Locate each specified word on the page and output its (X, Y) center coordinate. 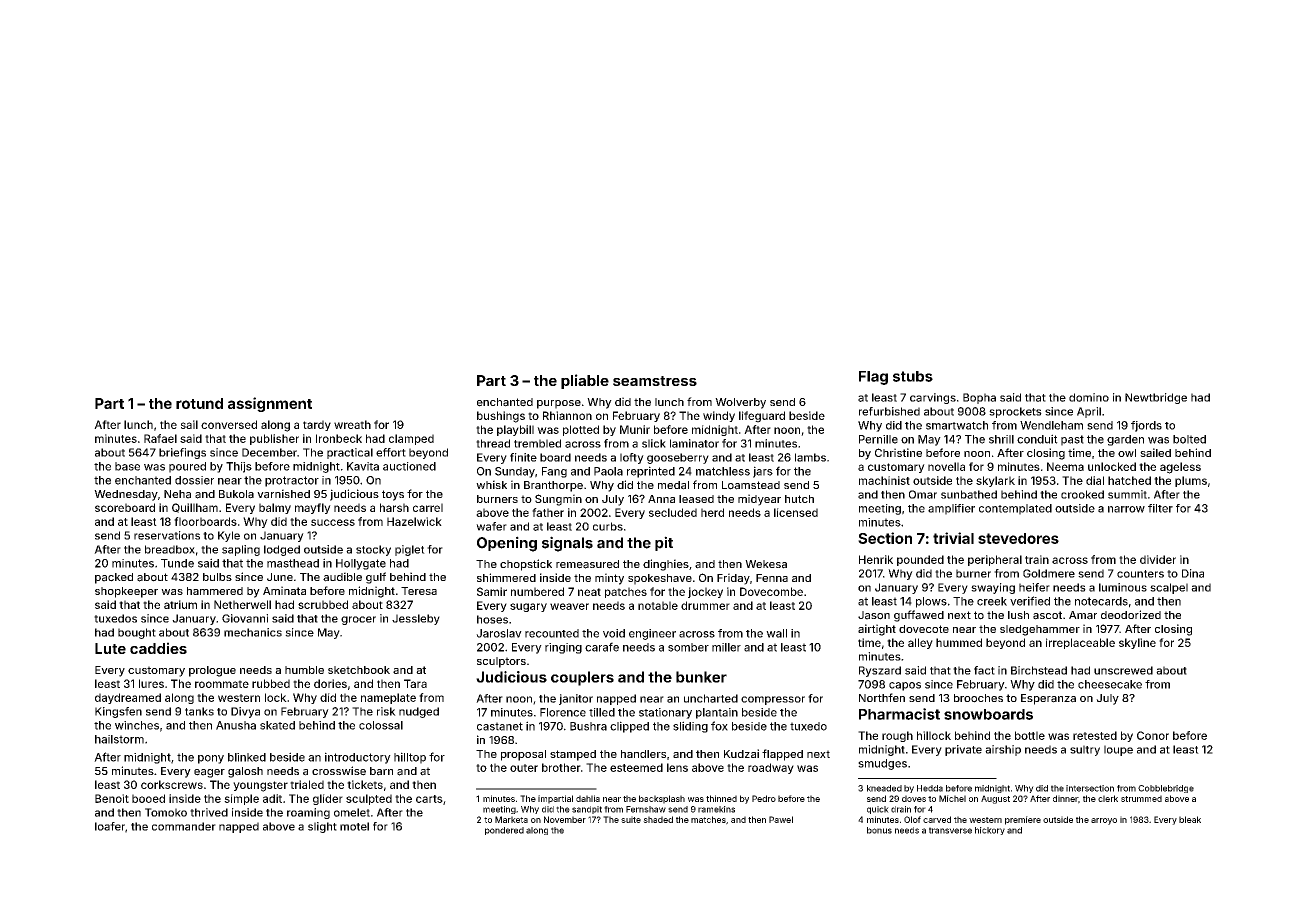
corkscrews (172, 784)
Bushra (588, 726)
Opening (507, 544)
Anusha (236, 725)
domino (1089, 397)
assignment (270, 404)
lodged (282, 550)
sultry (1085, 750)
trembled (537, 443)
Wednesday (126, 495)
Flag (873, 378)
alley (920, 643)
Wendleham (1051, 425)
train (1037, 559)
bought (137, 633)
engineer (652, 634)
